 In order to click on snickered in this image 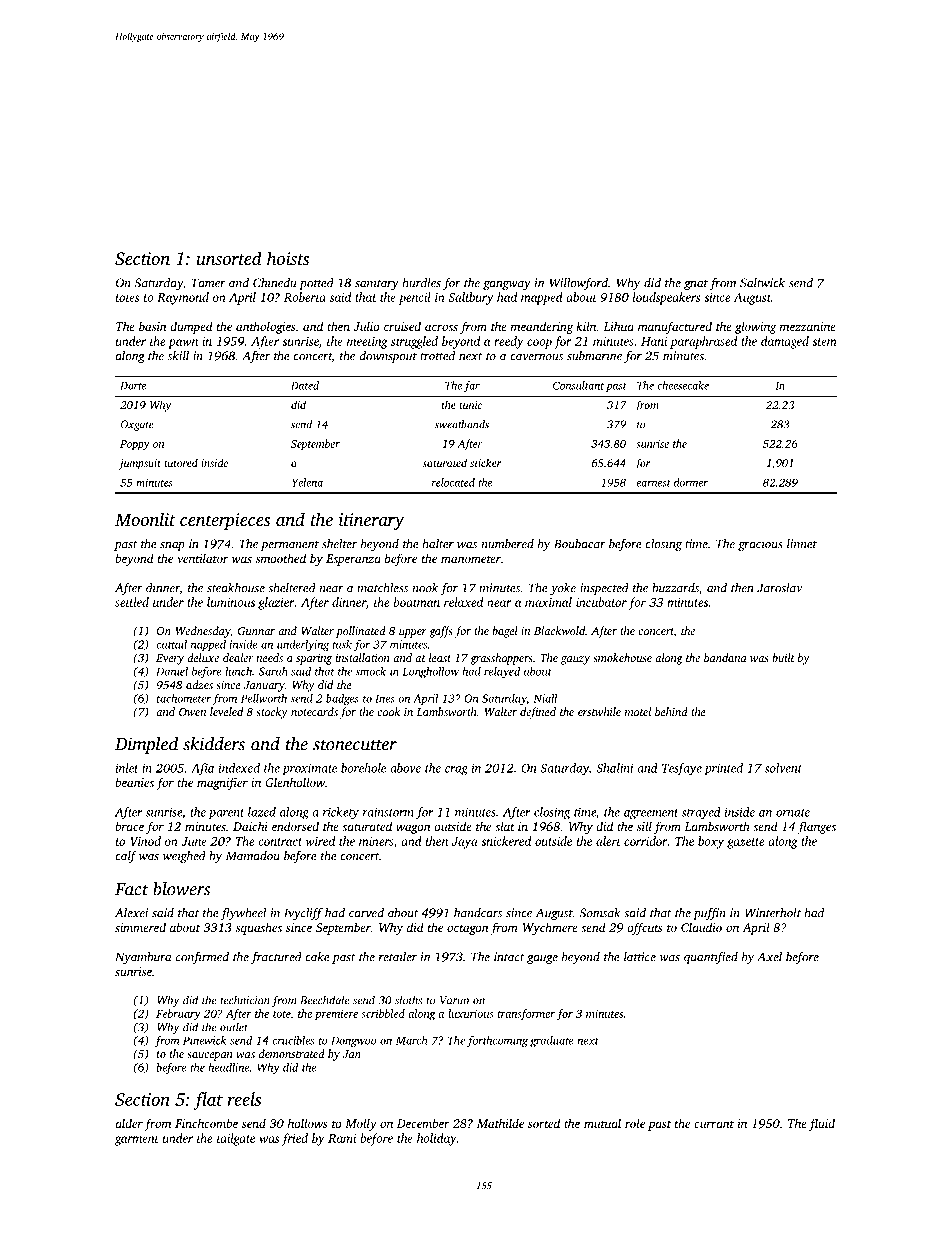, I will do `click(506, 841)`.
